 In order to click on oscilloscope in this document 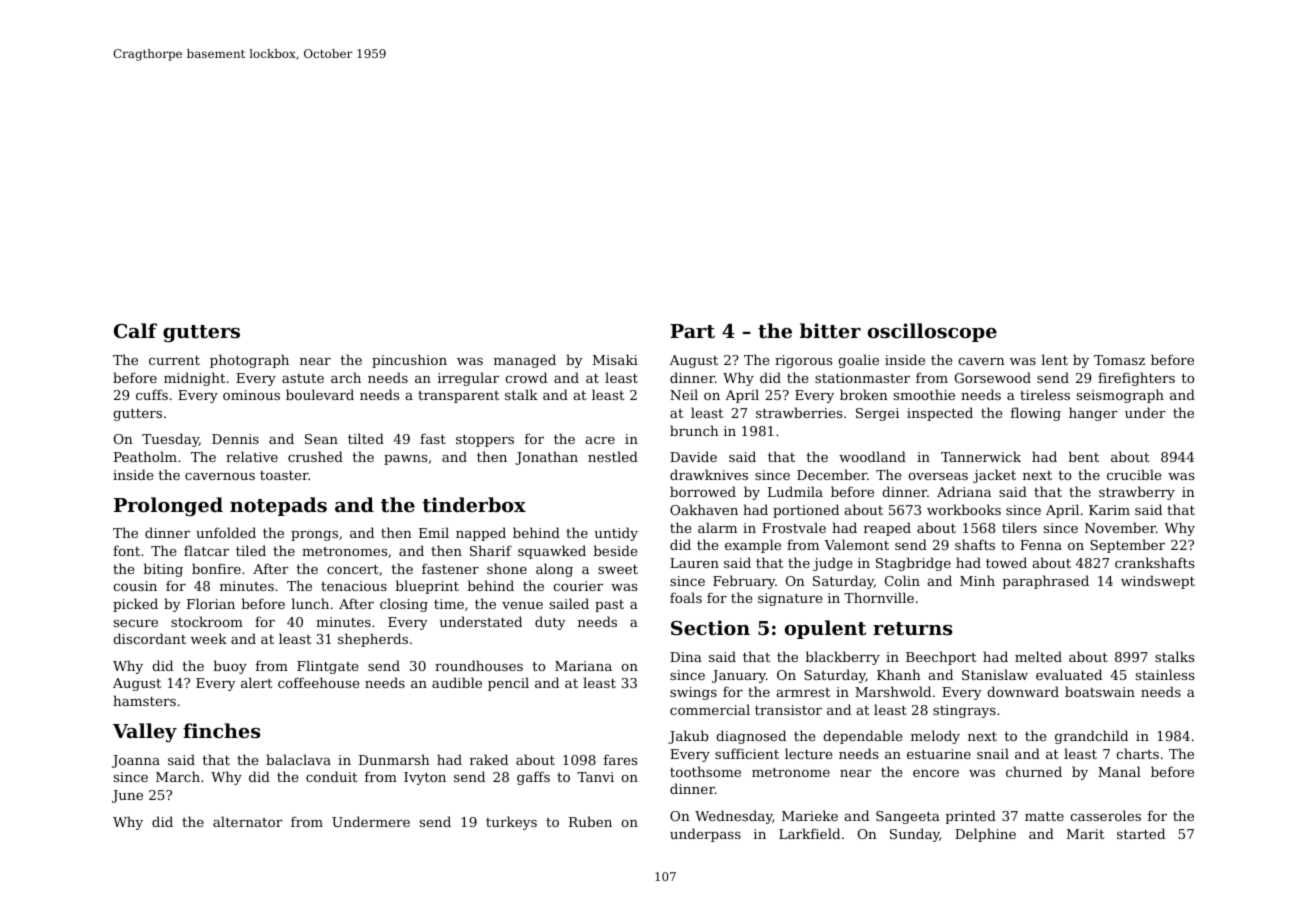, I will do `click(932, 332)`.
